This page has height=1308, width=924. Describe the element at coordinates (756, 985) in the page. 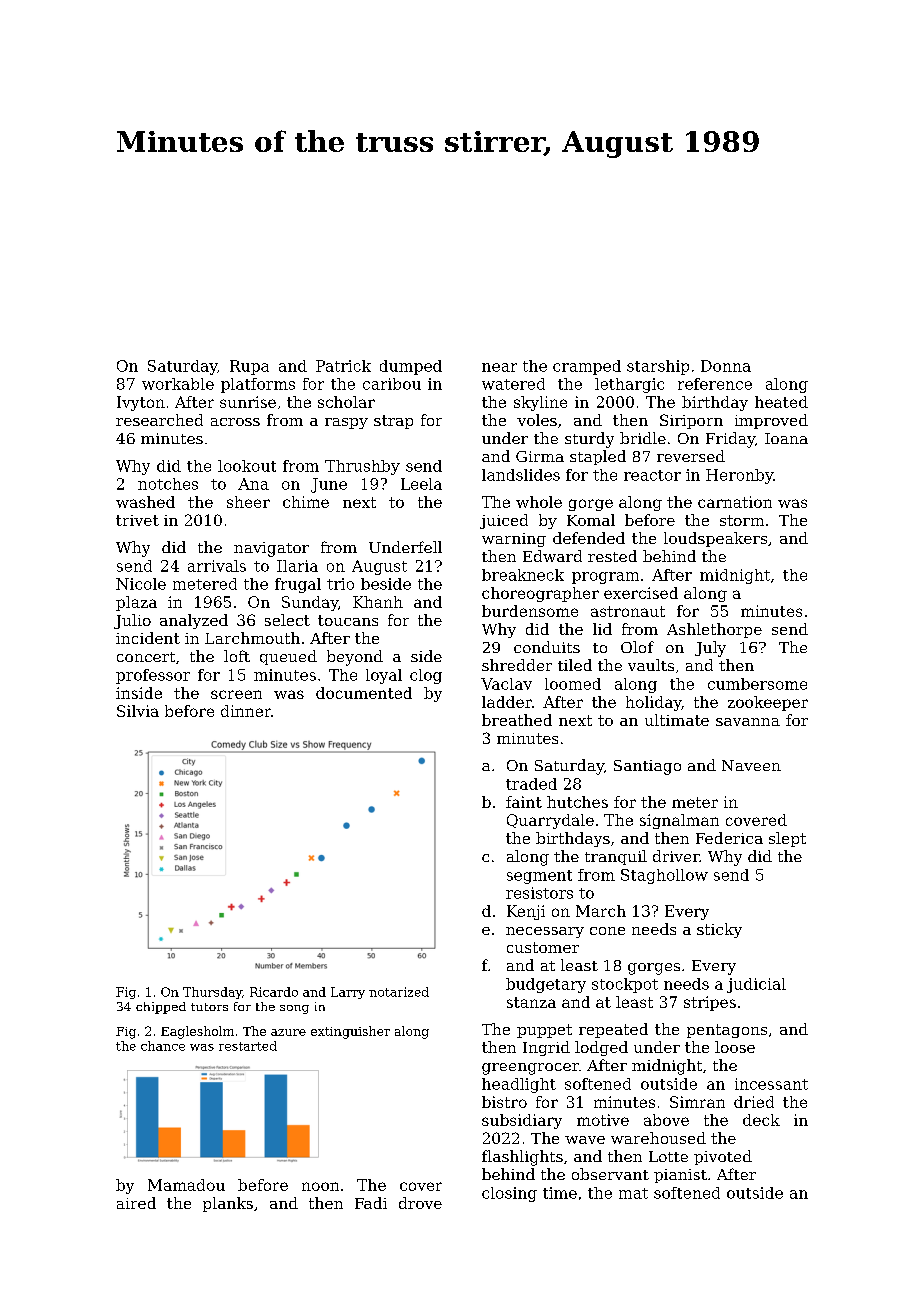

I see `judicial` at that location.
